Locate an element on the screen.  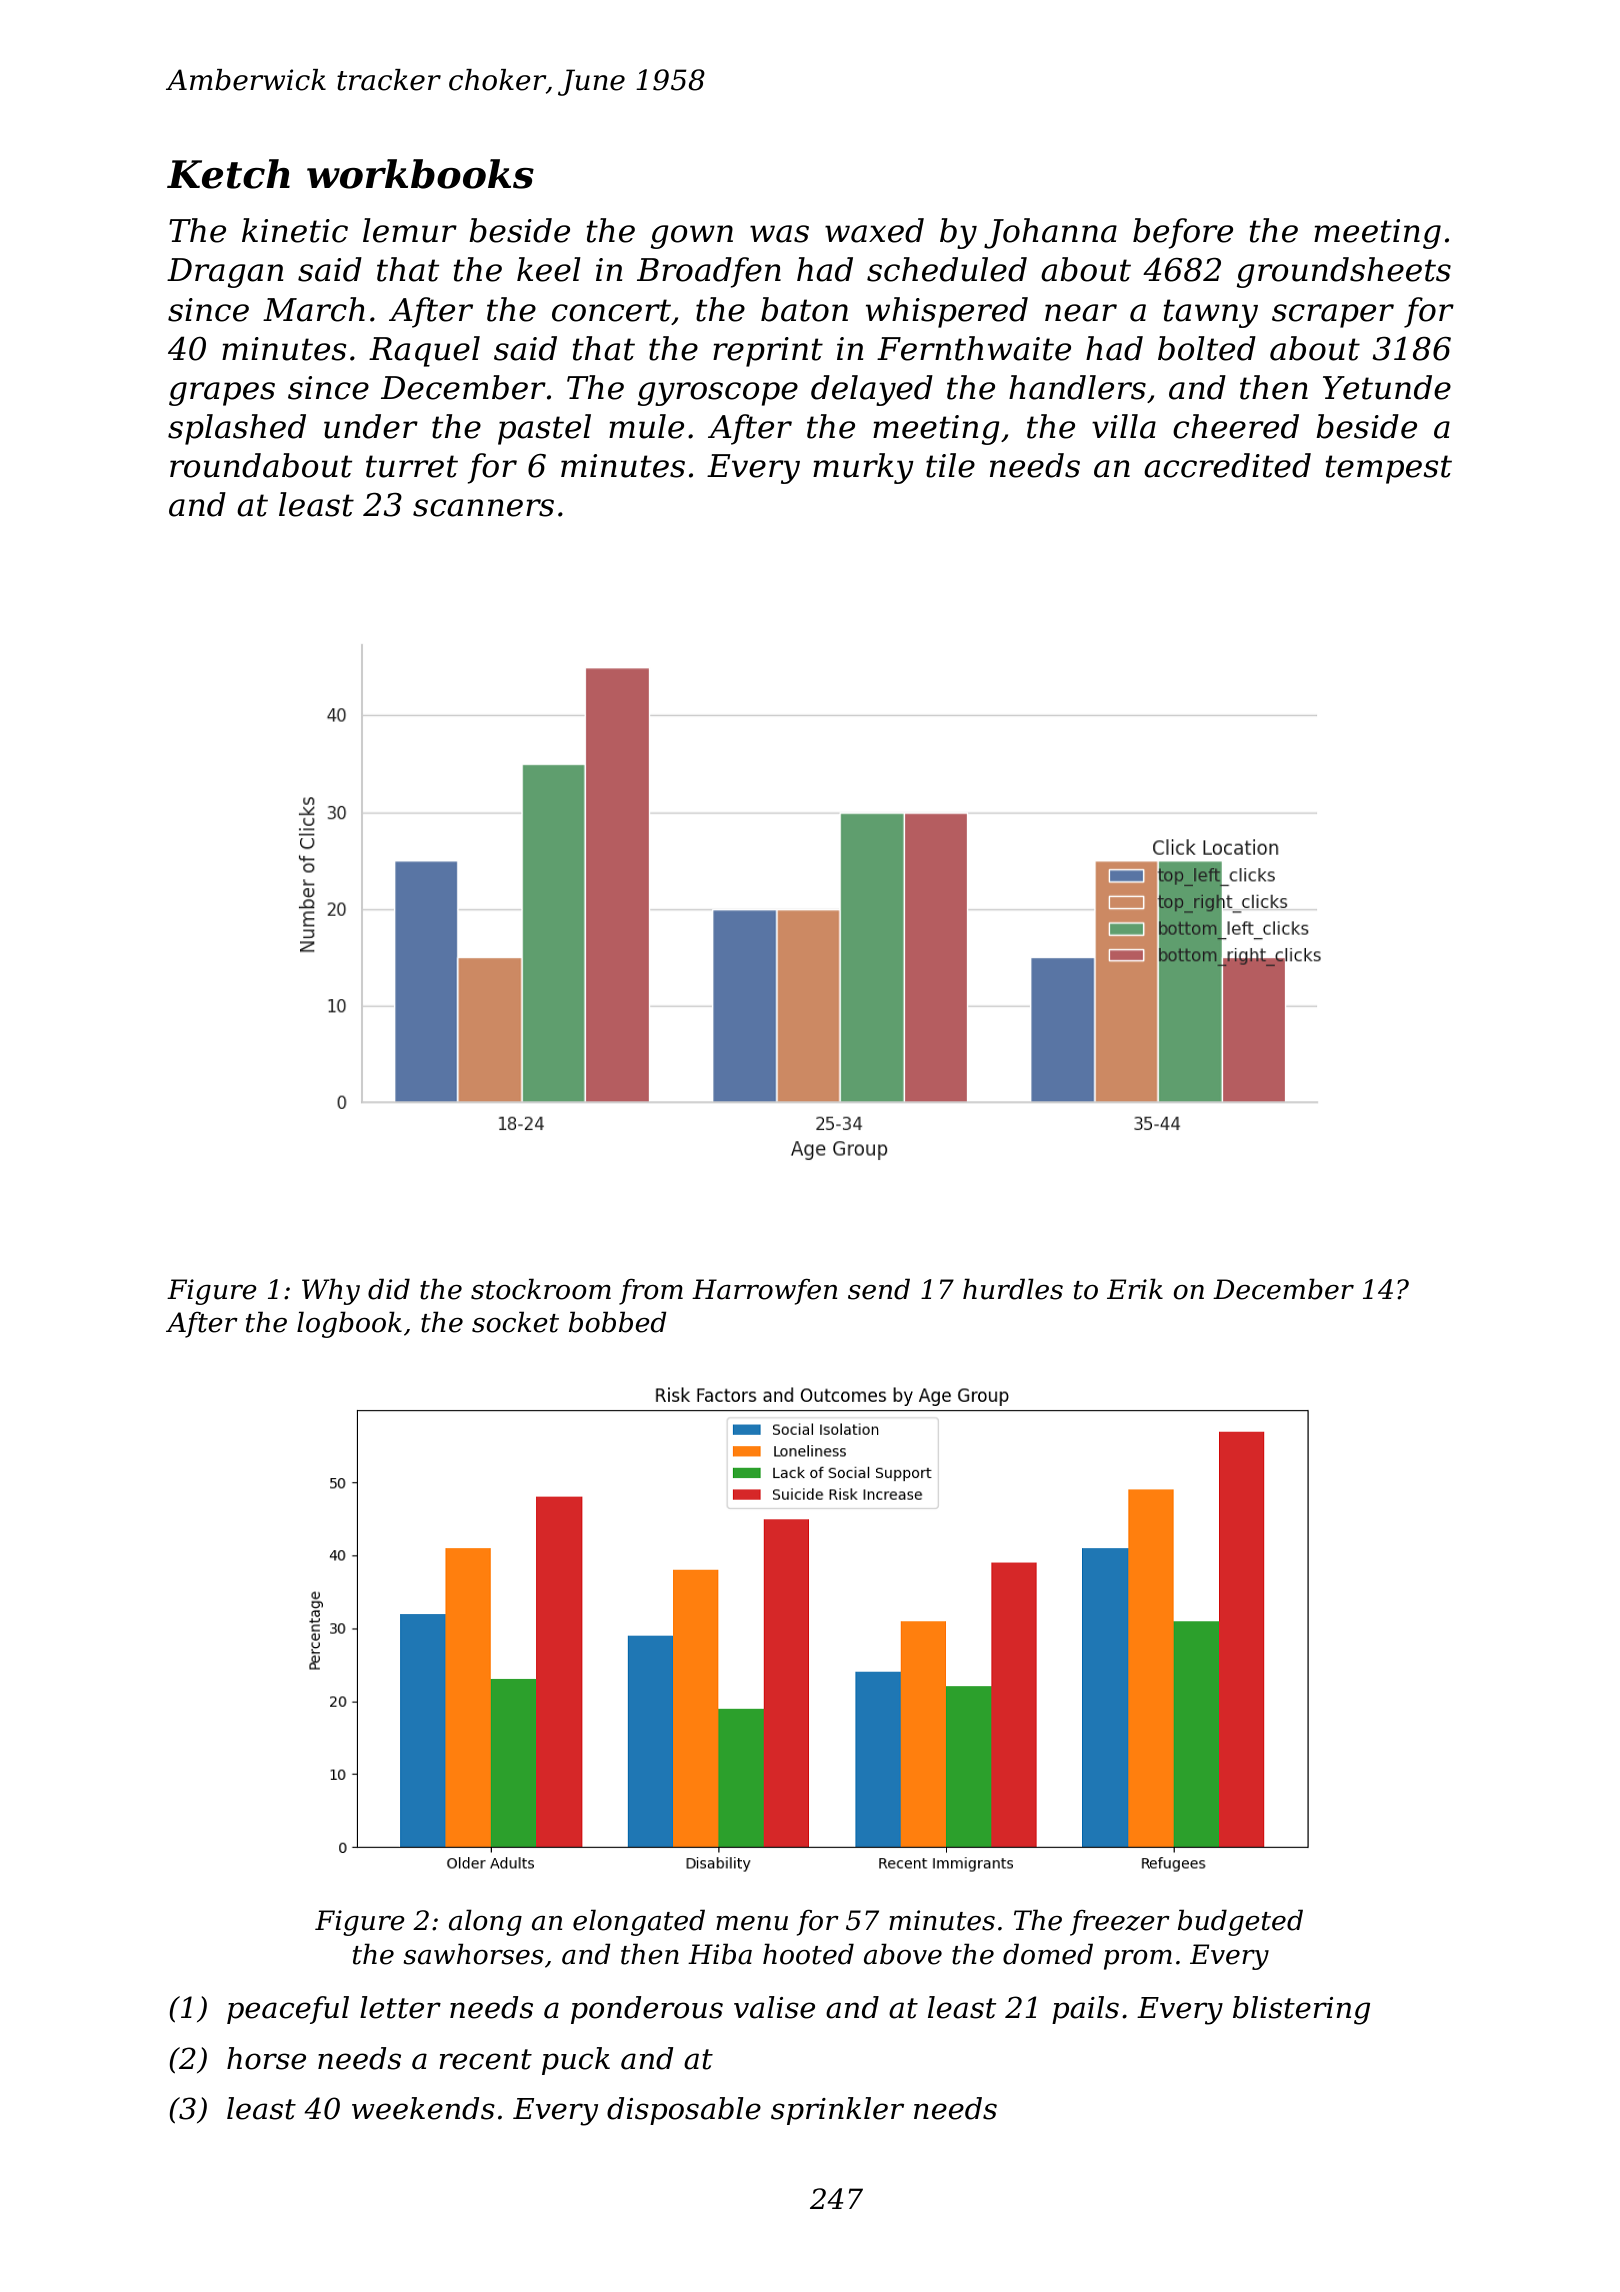
scanners is located at coordinates (483, 508).
